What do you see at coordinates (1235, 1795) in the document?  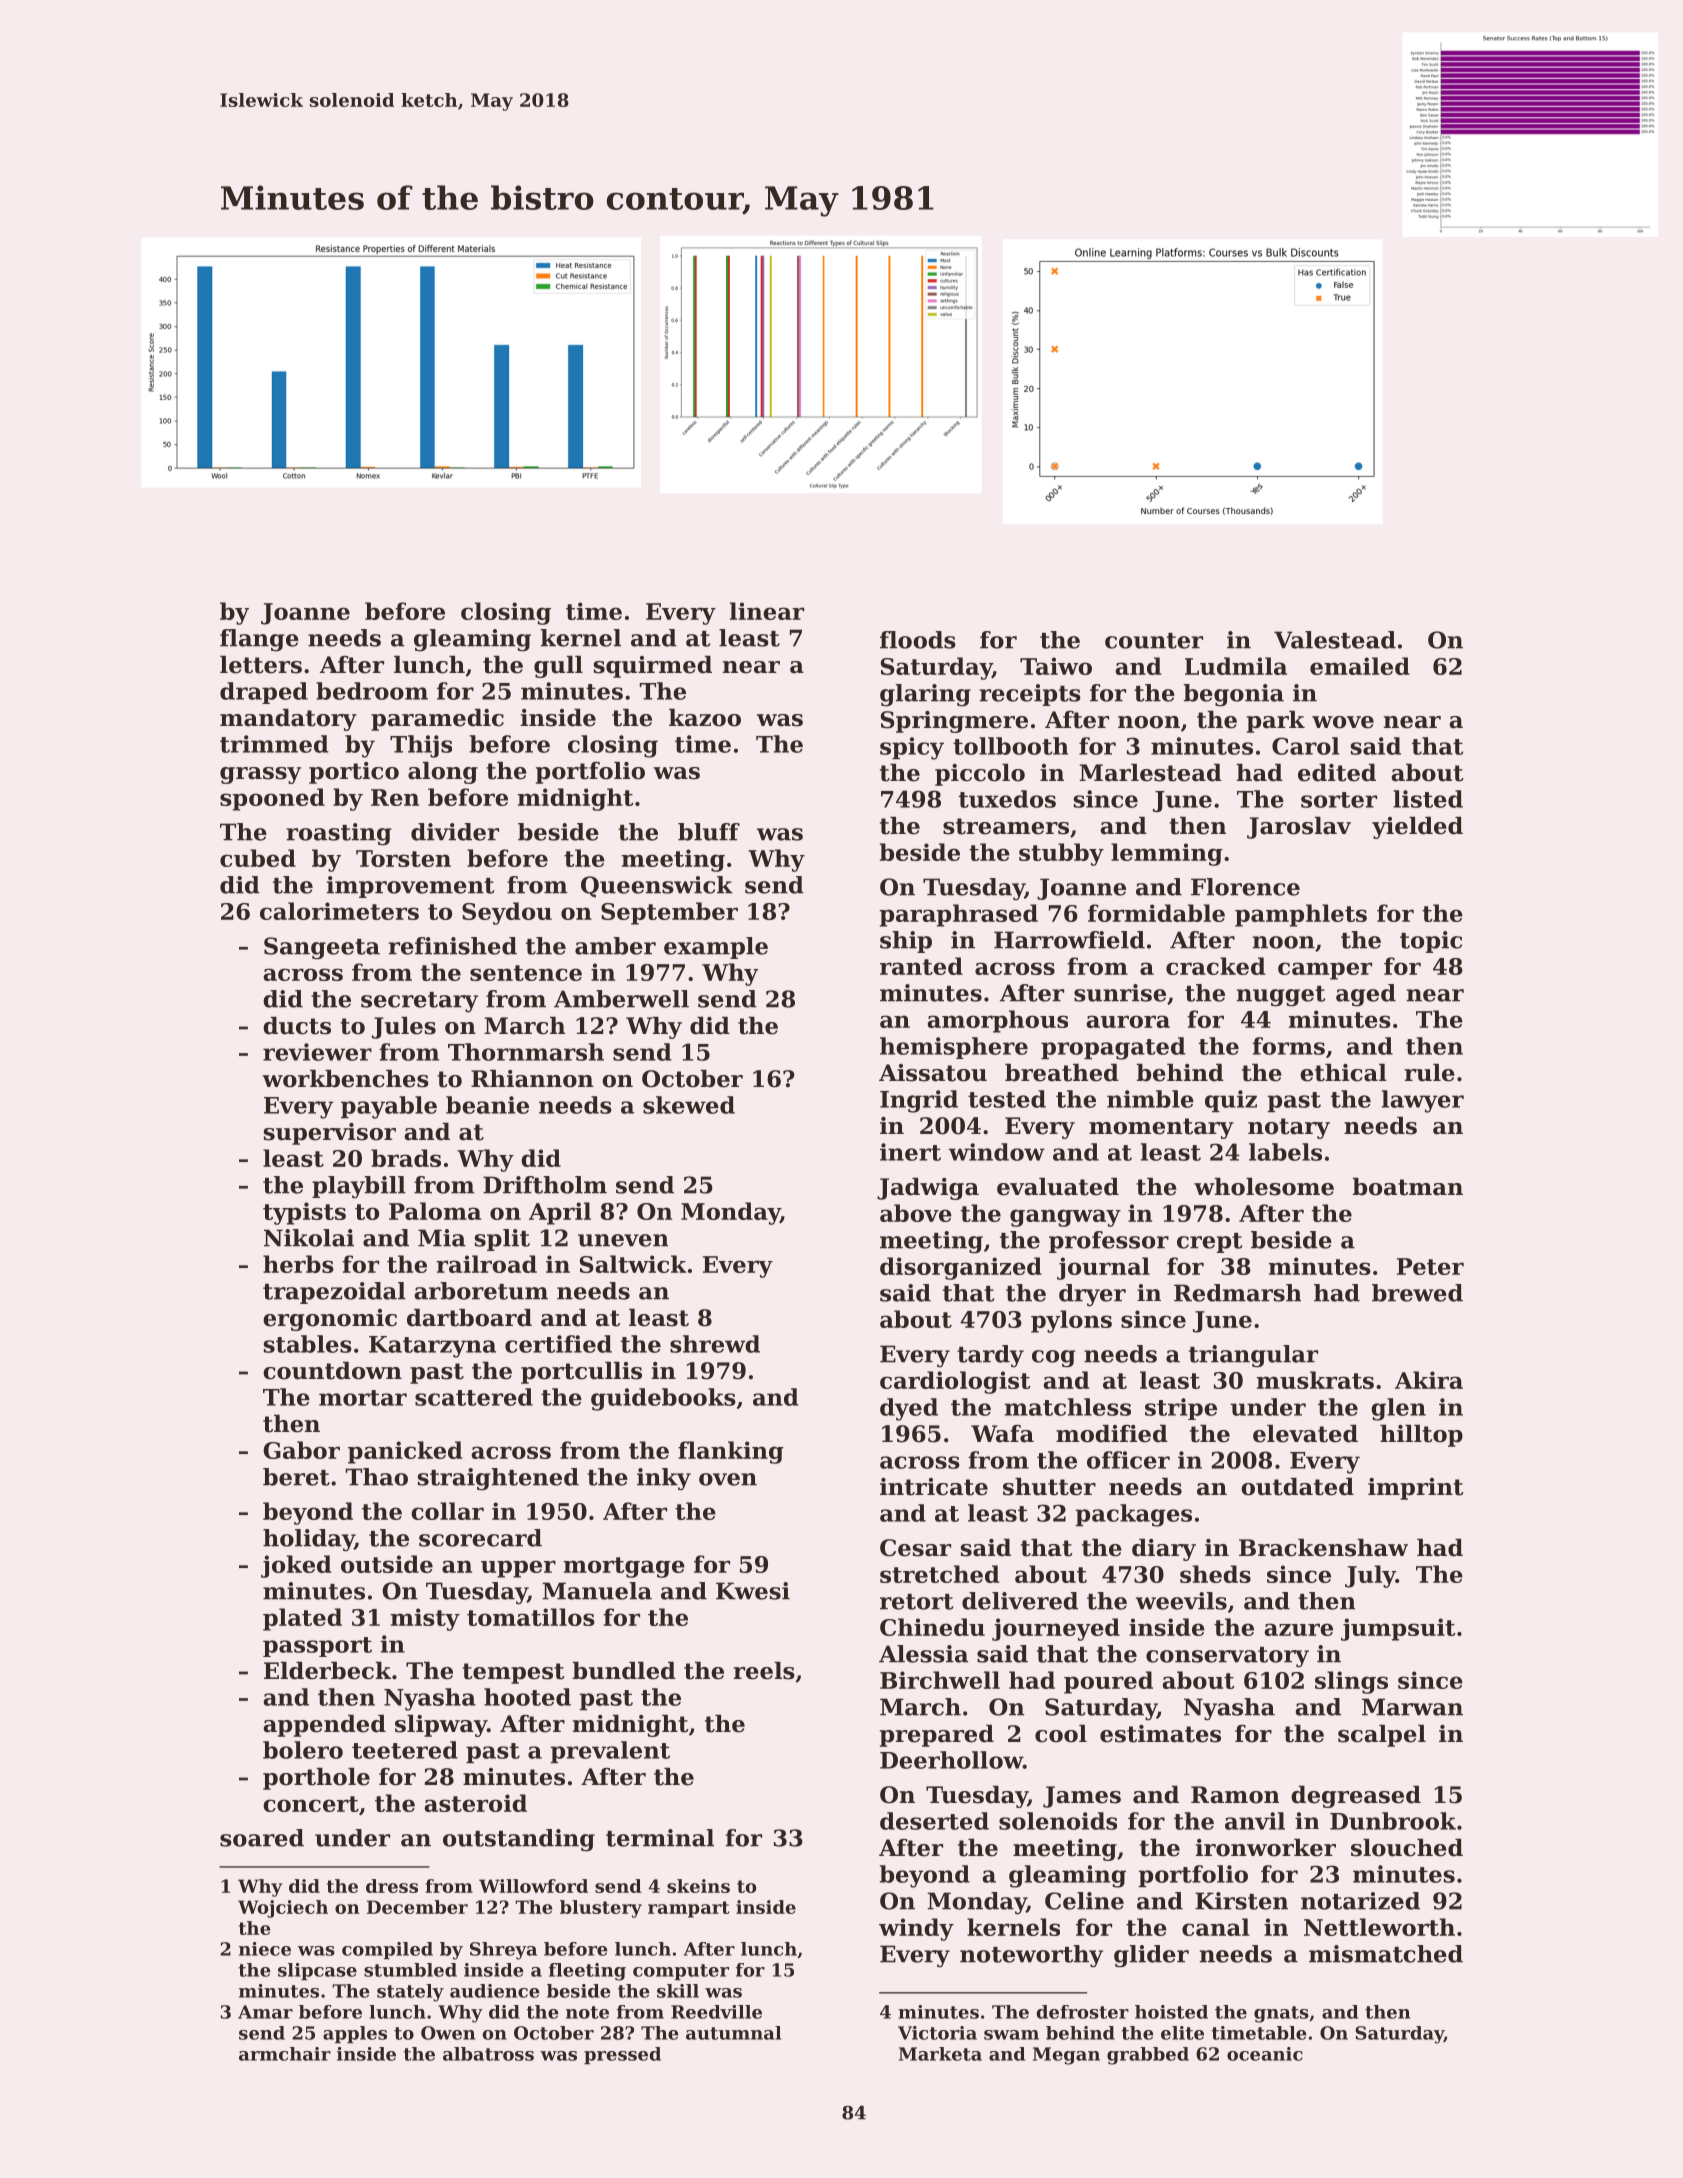 I see `Ramon` at bounding box center [1235, 1795].
